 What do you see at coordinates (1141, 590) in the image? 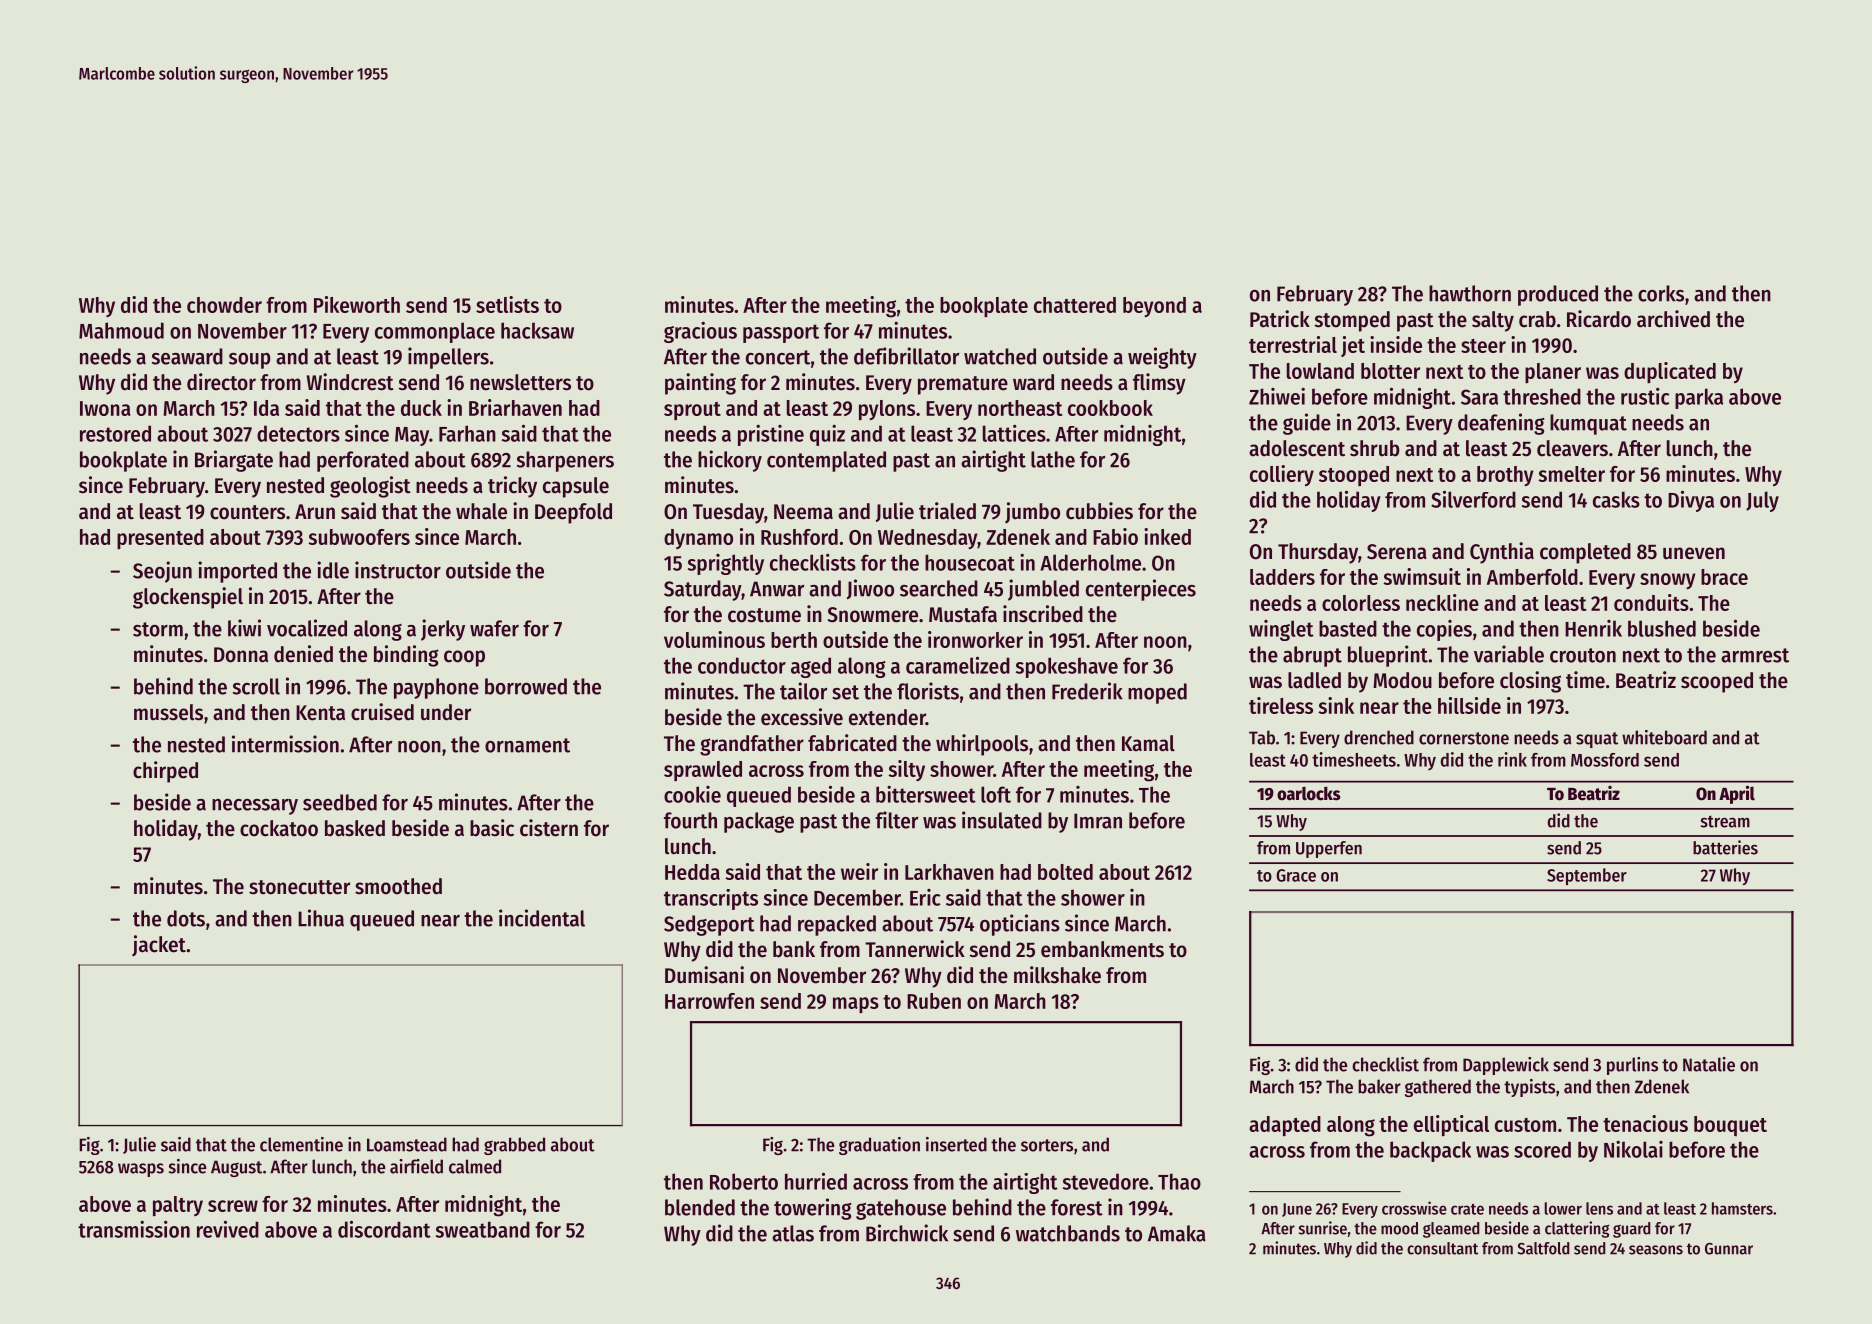
I see `centerpieces` at bounding box center [1141, 590].
